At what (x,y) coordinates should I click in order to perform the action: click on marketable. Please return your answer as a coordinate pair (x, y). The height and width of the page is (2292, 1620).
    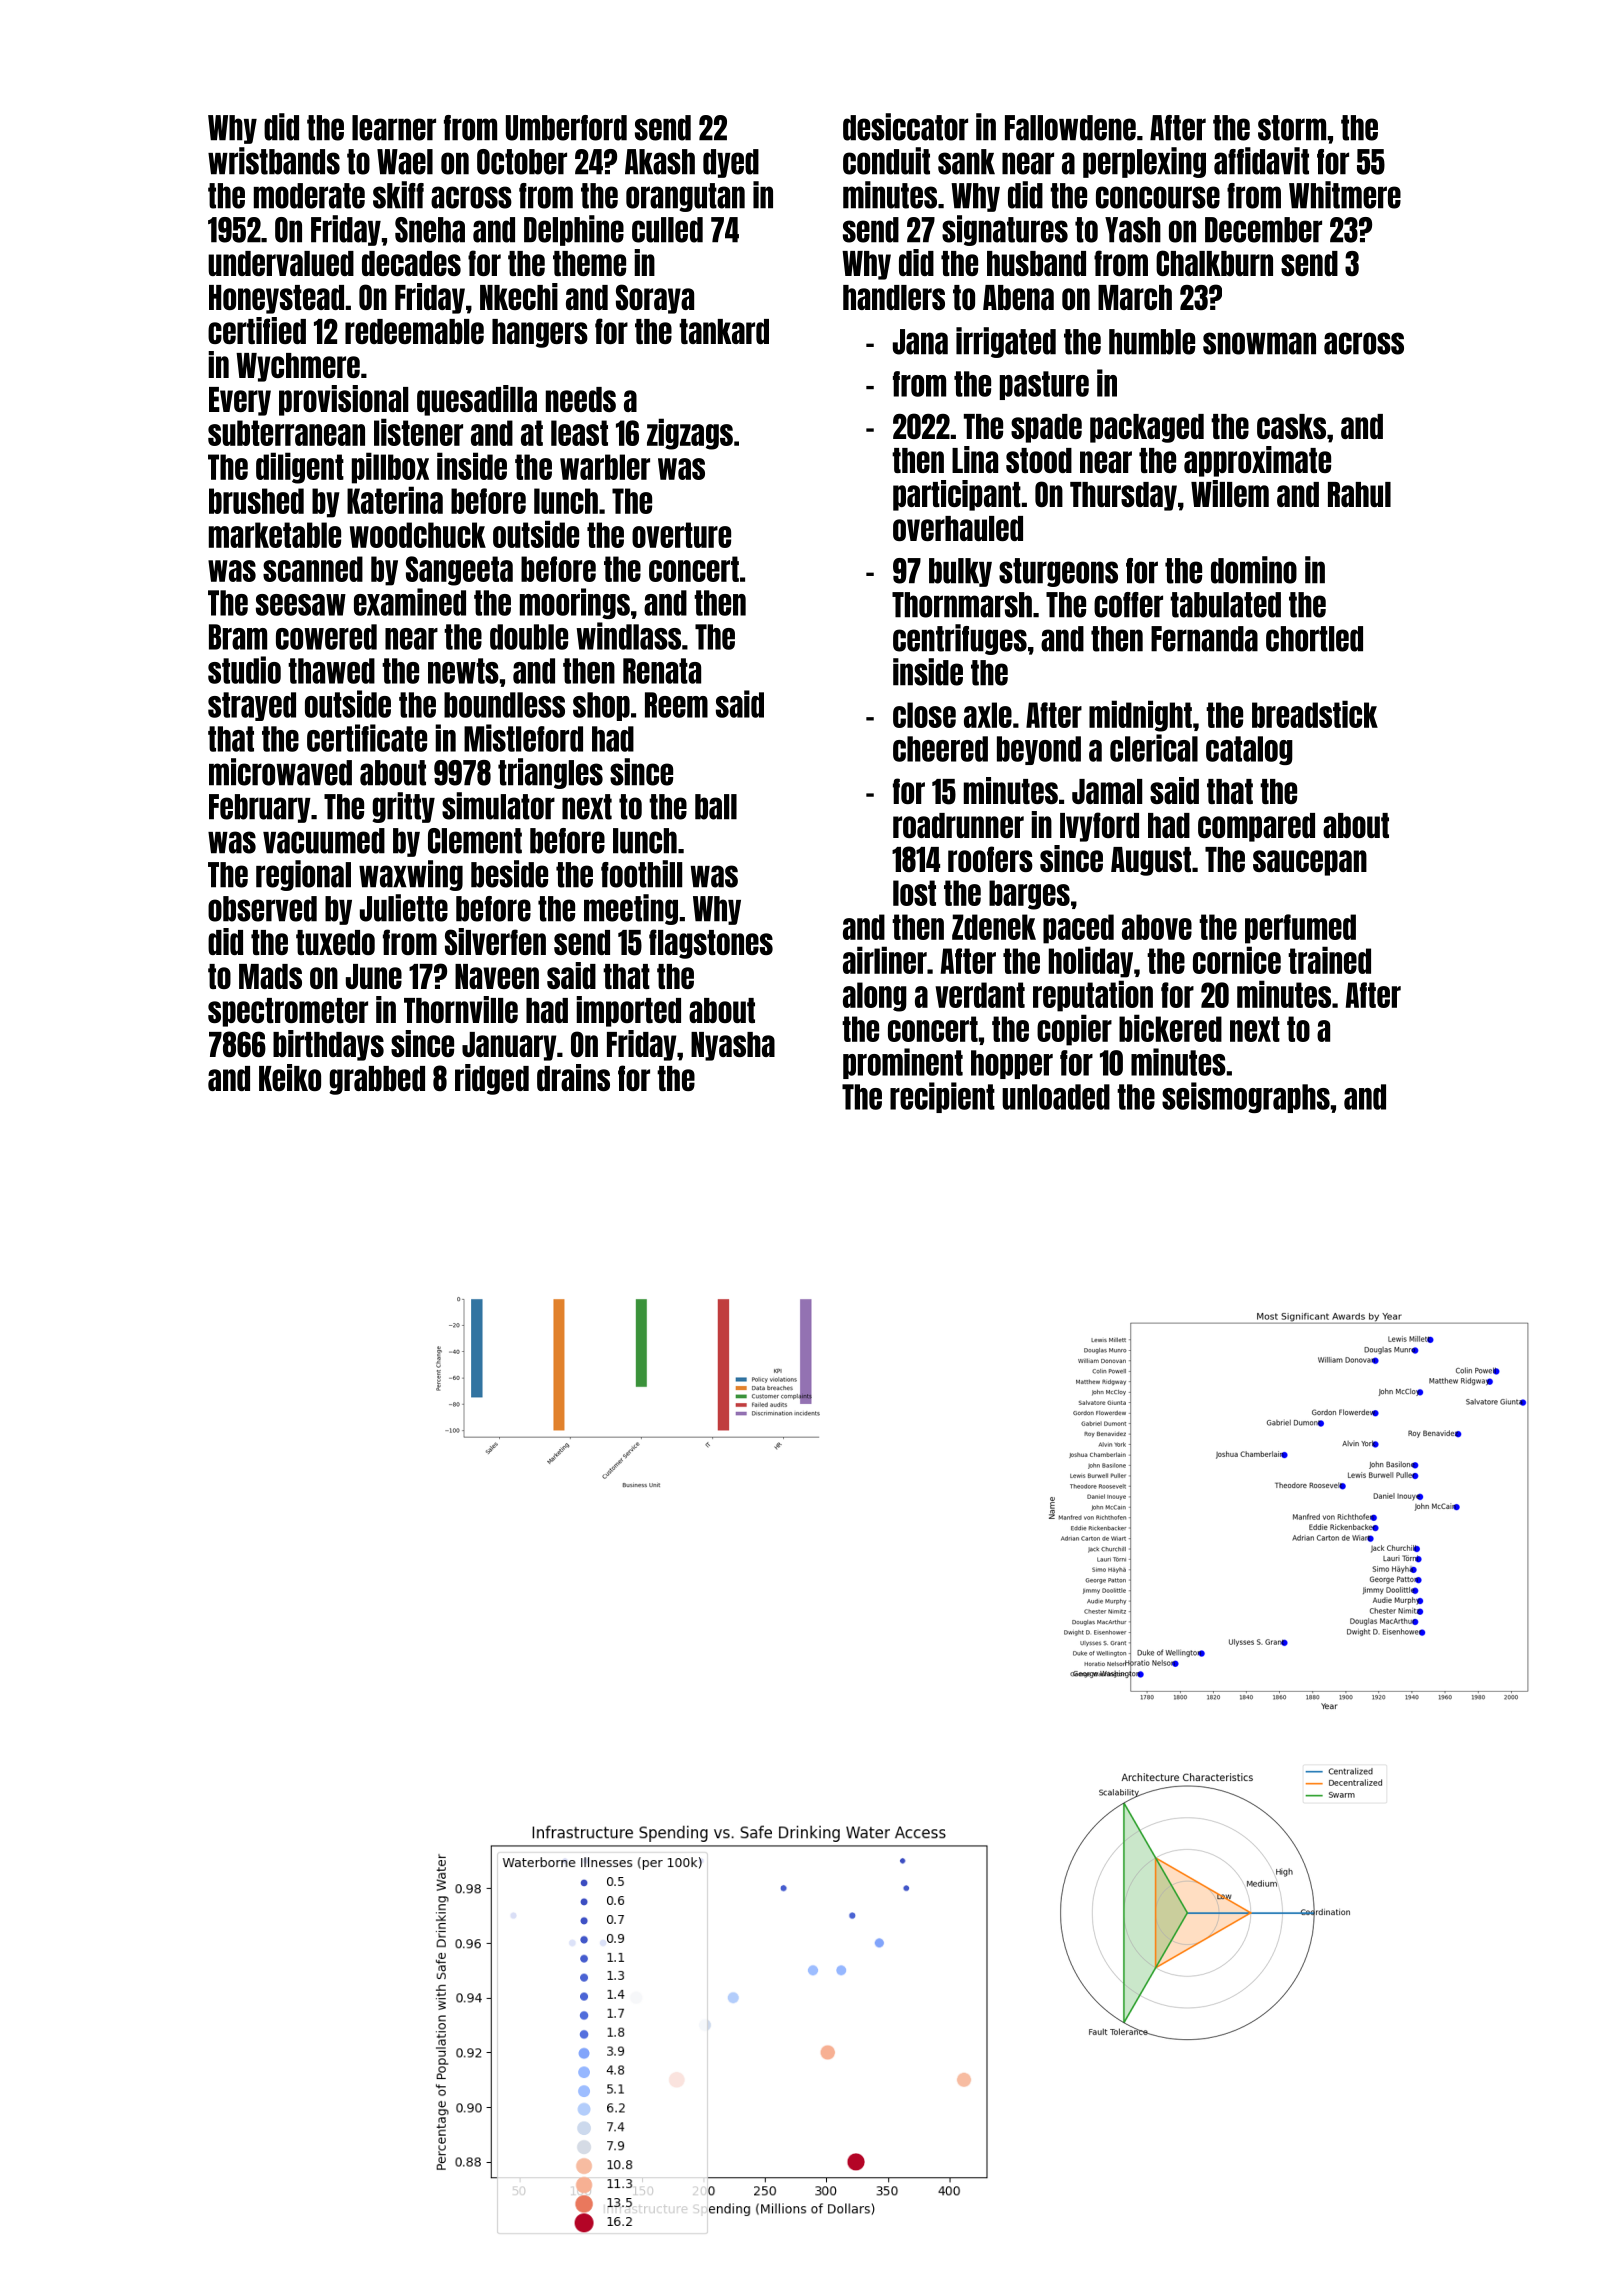
    Looking at the image, I should click on (275, 535).
